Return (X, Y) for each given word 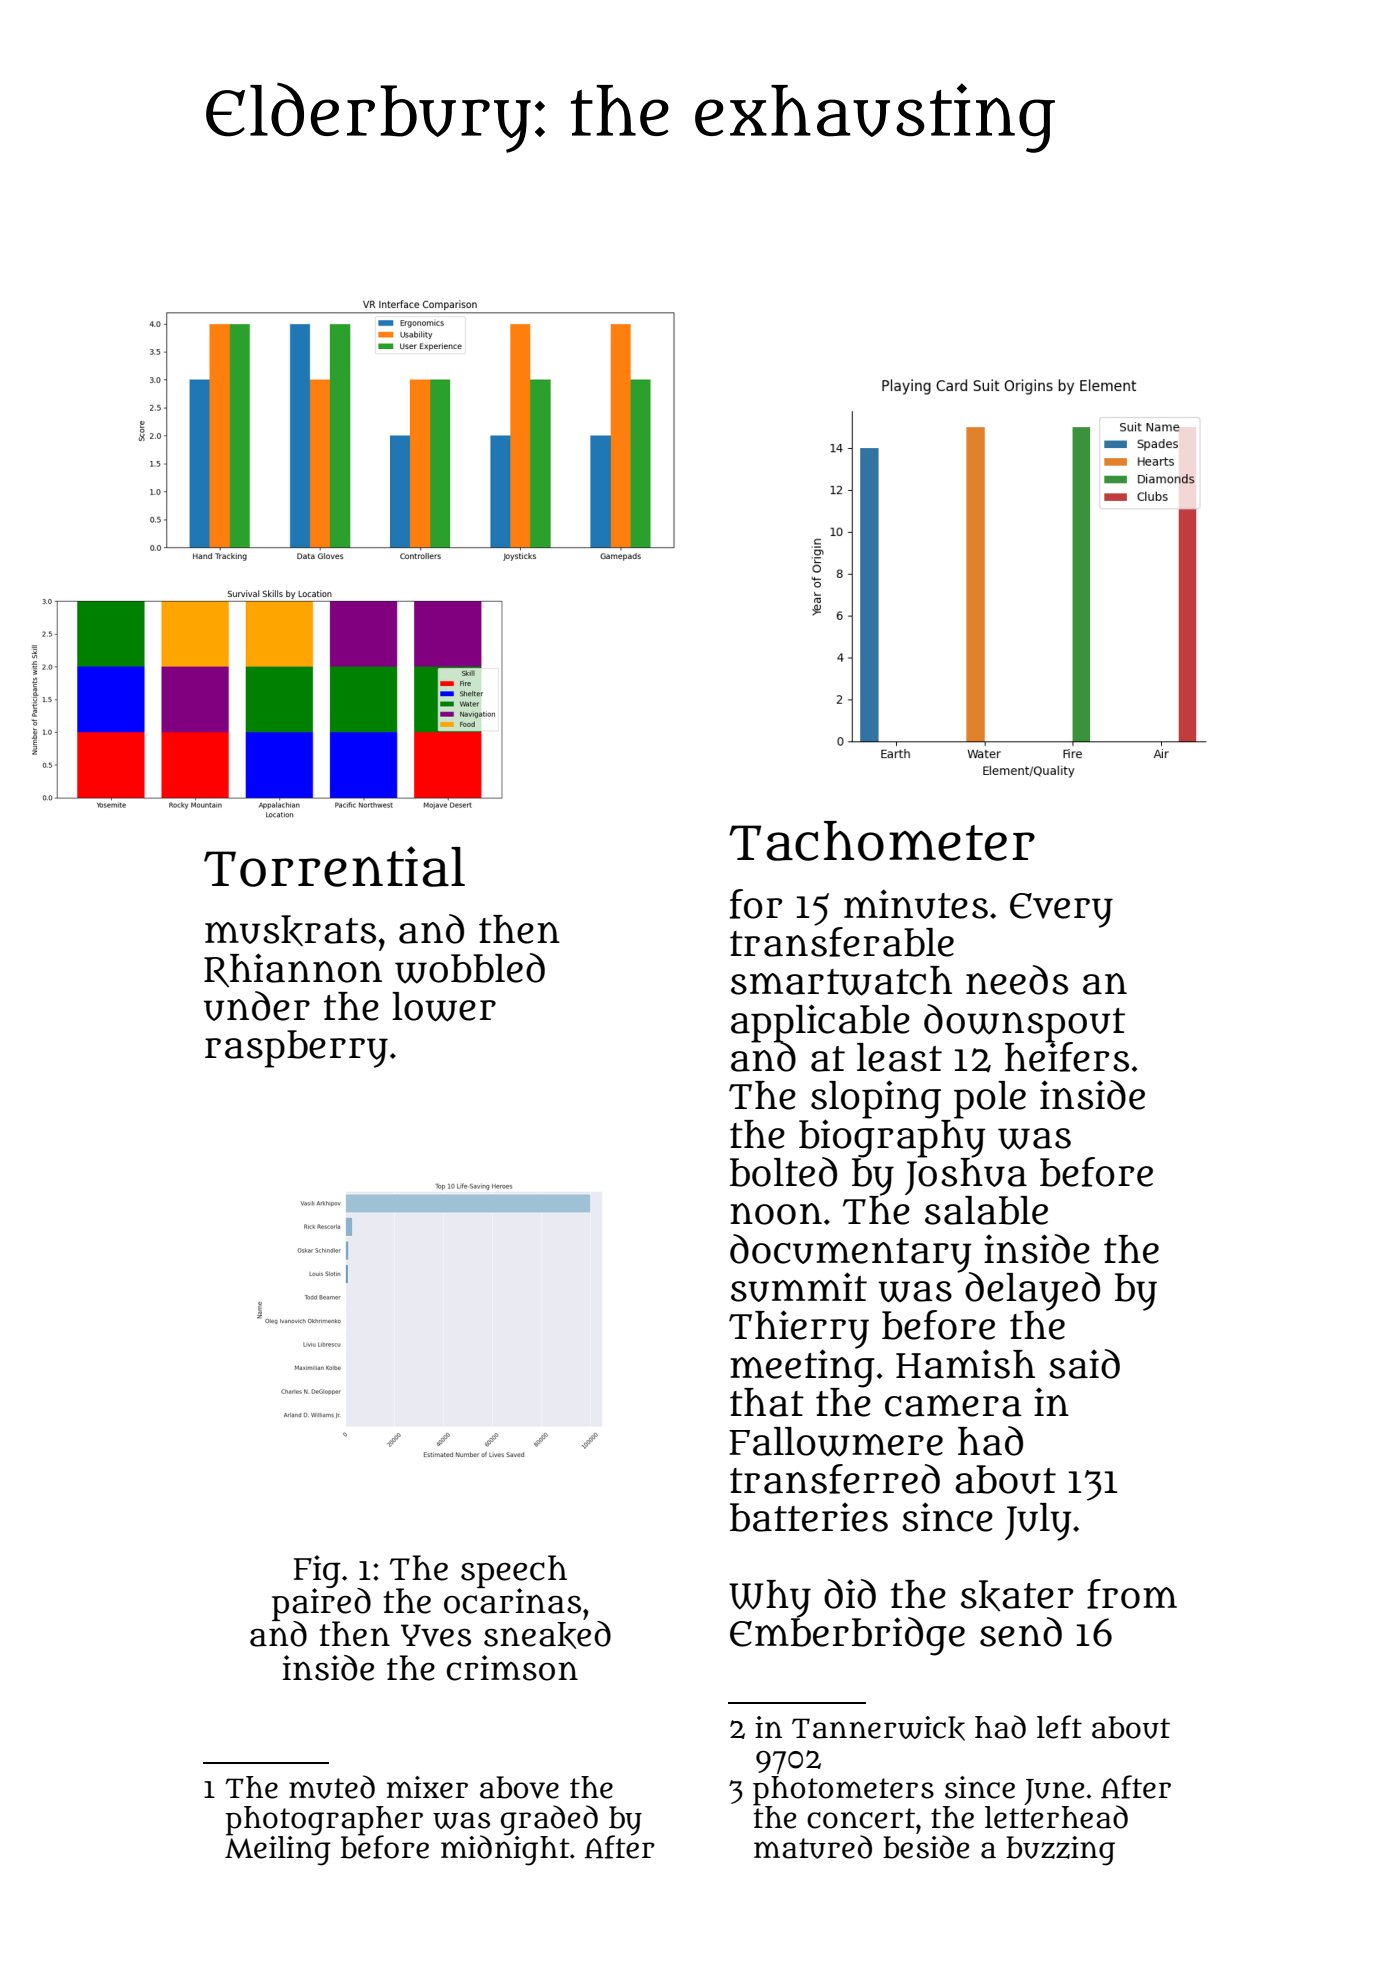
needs (1017, 980)
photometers (843, 1790)
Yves (436, 1635)
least (899, 1057)
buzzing (1060, 1851)
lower (444, 1007)
